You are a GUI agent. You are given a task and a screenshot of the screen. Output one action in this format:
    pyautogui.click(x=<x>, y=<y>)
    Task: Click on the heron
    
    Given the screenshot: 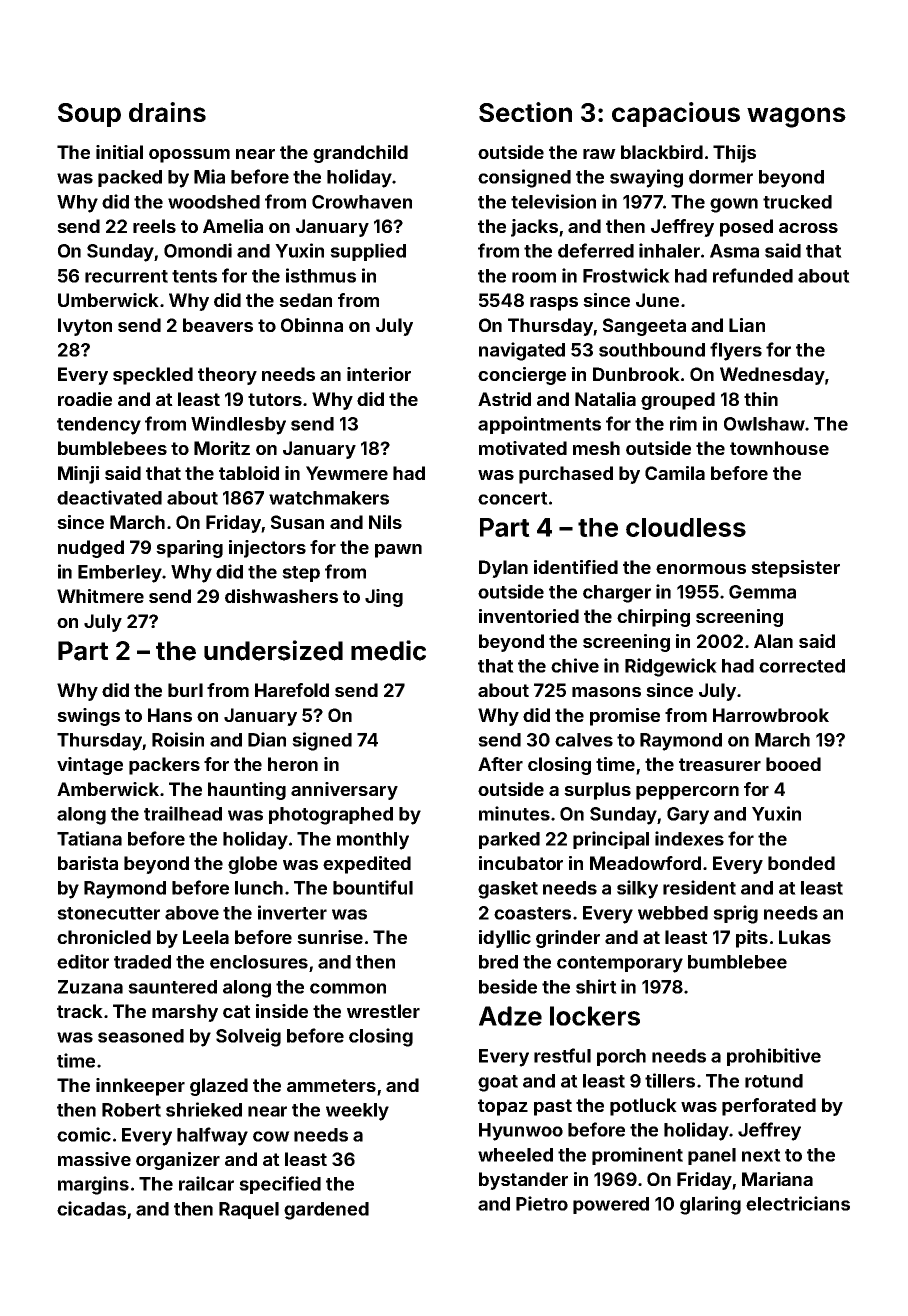 What is the action you would take?
    pyautogui.click(x=293, y=764)
